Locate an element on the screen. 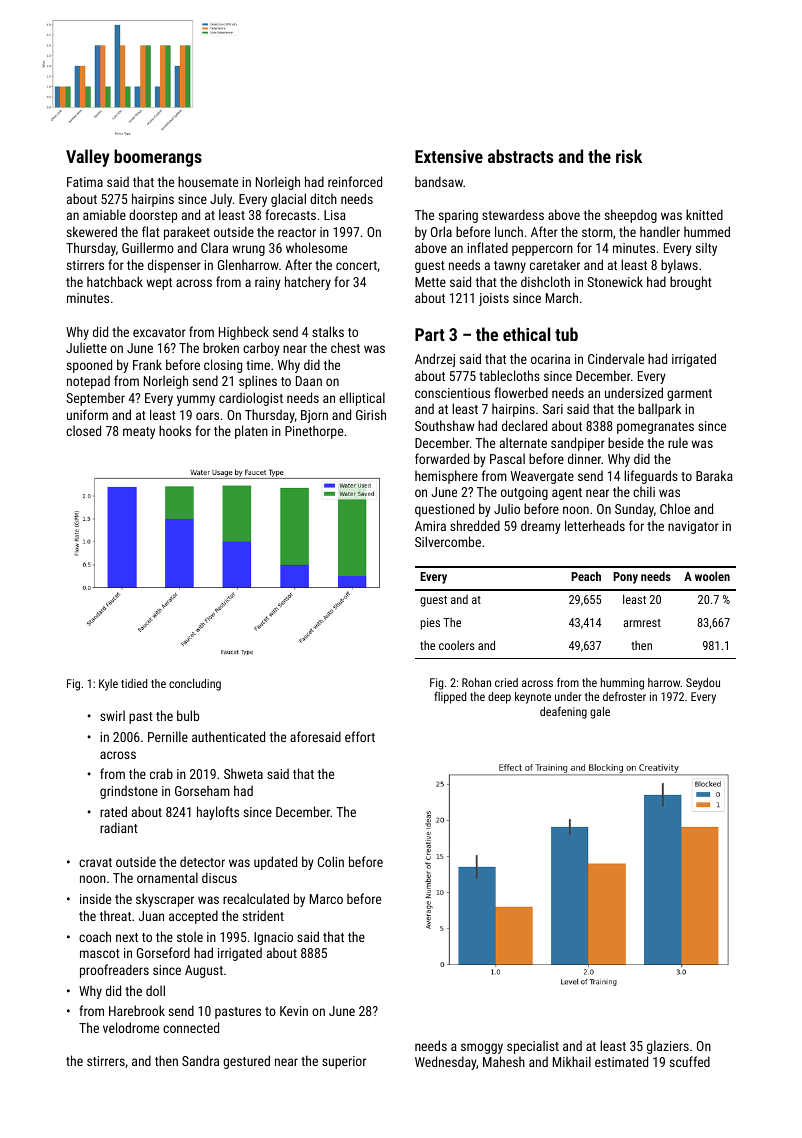  notepad is located at coordinates (88, 382).
